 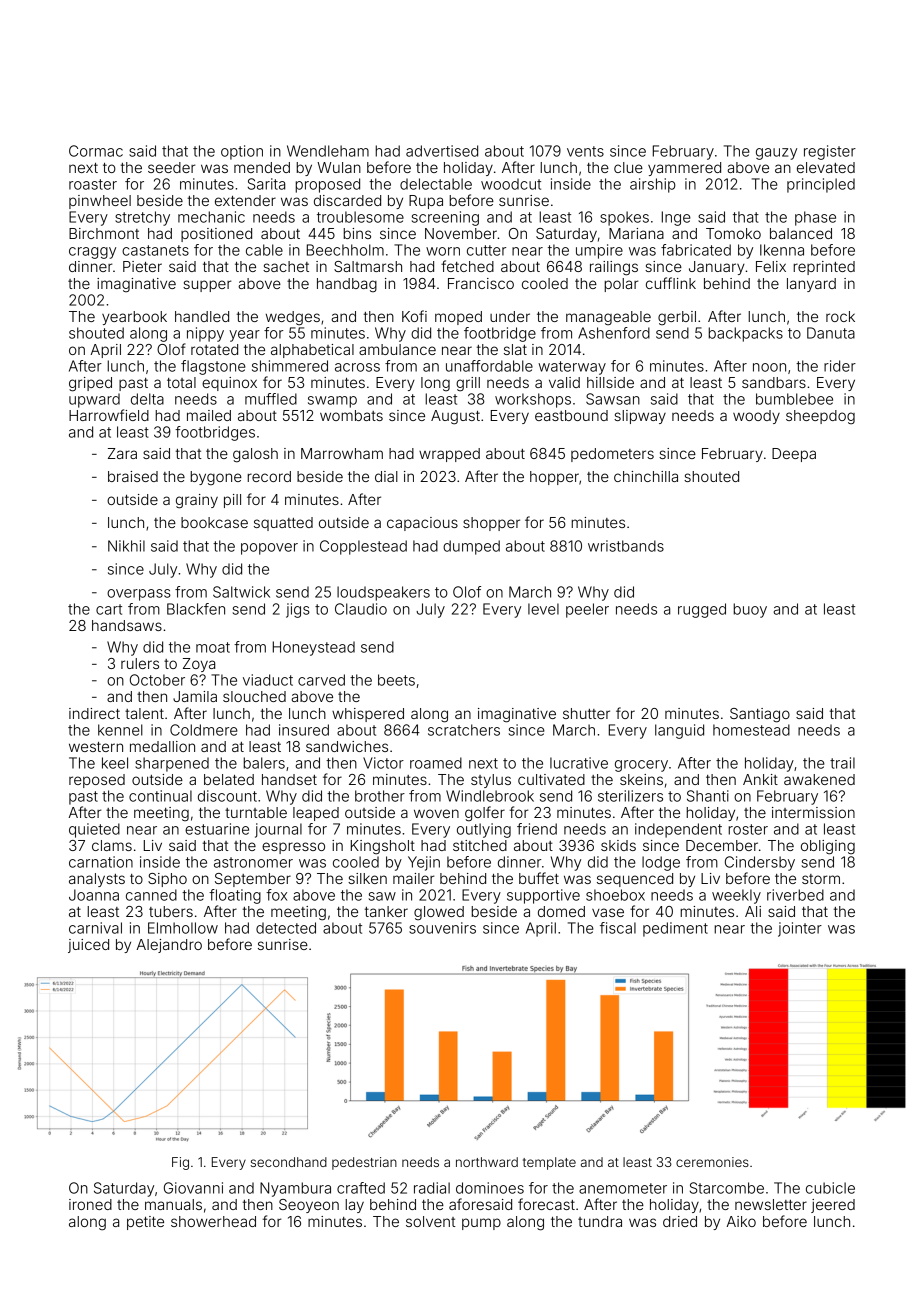 I want to click on carnation, so click(x=101, y=862).
